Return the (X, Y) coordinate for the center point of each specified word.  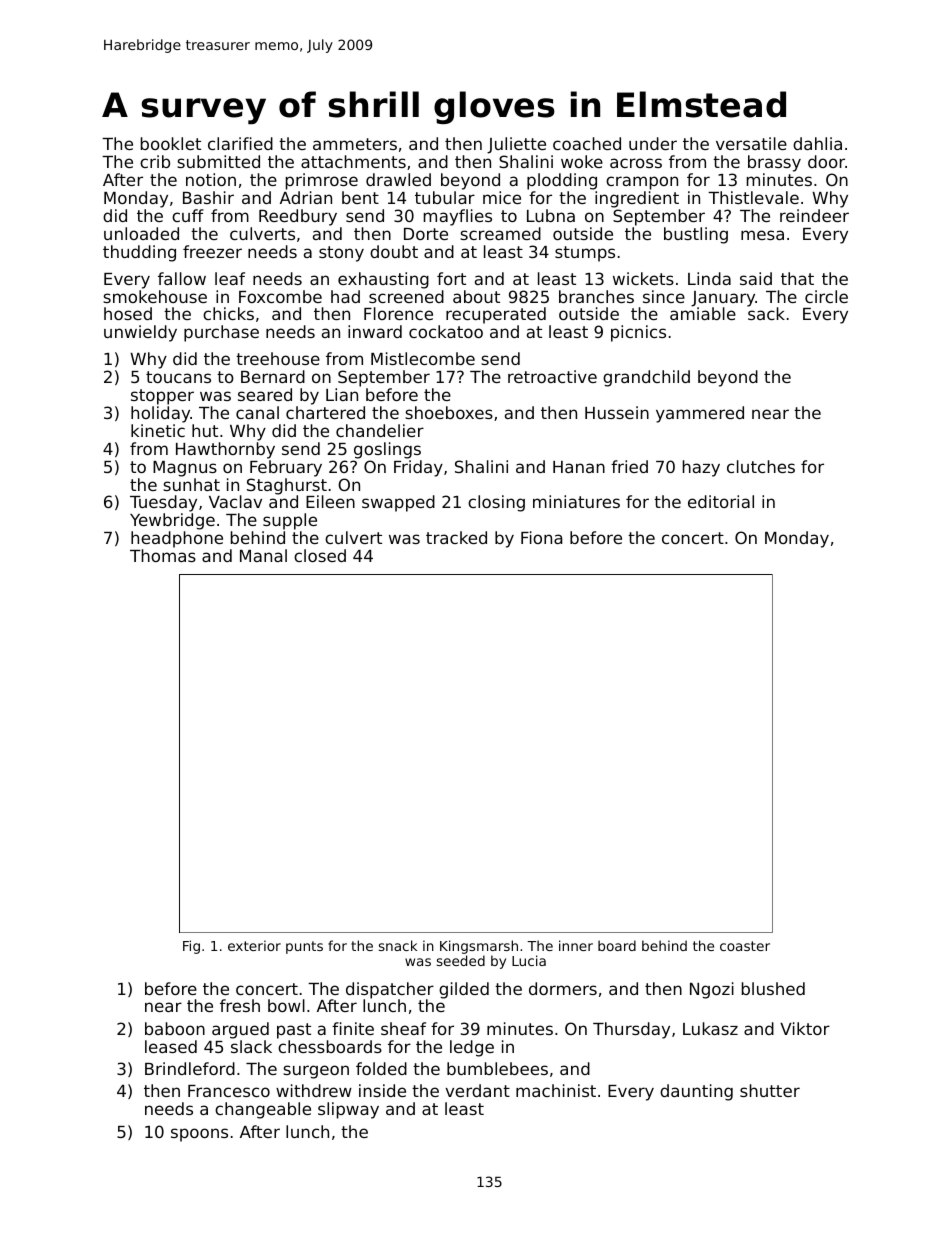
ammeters (355, 144)
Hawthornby (225, 450)
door (826, 161)
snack (398, 945)
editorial (721, 501)
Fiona (541, 537)
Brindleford (190, 1068)
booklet (171, 143)
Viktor (805, 1028)
